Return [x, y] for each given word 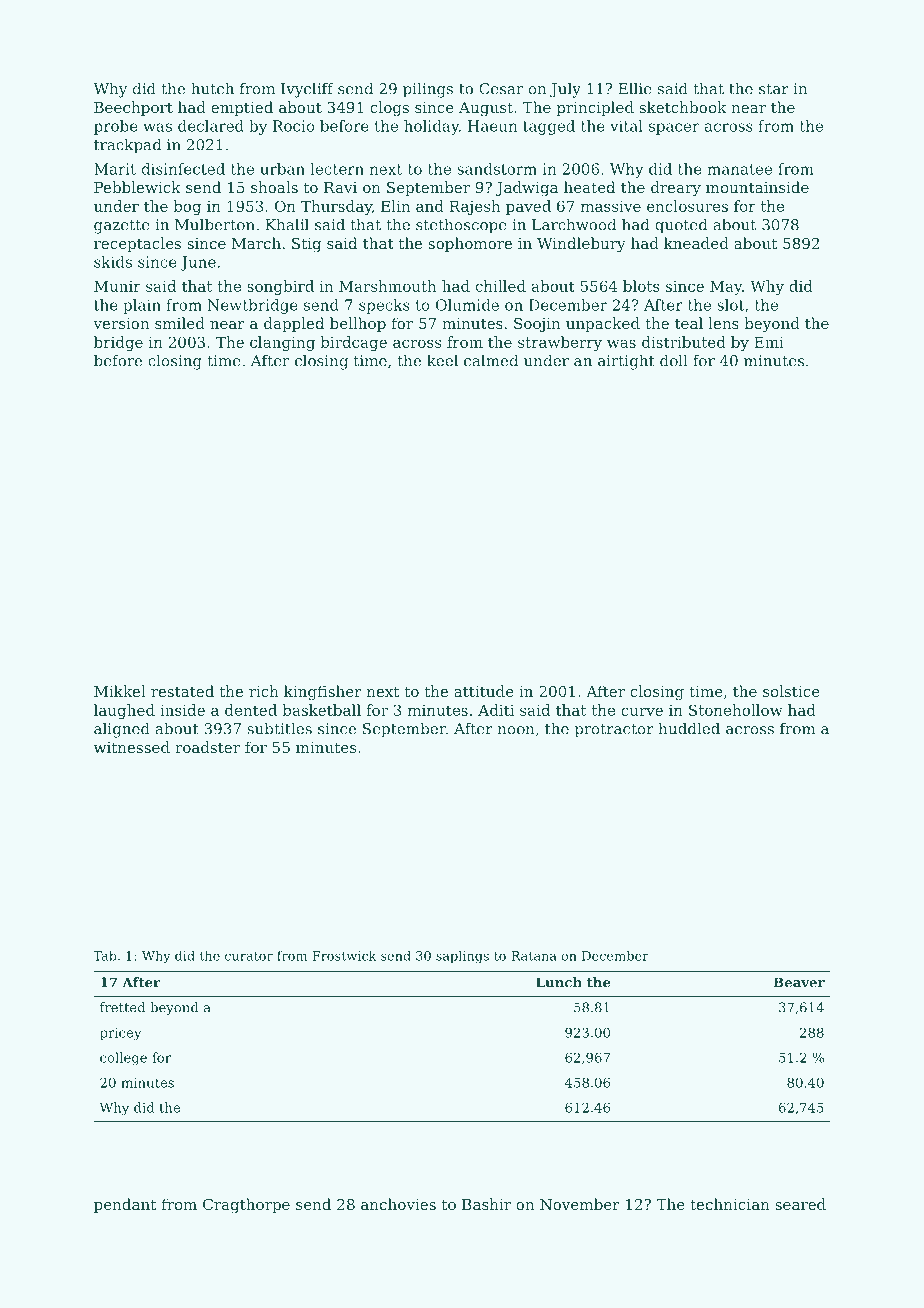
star [774, 89]
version [121, 323]
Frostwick [344, 956]
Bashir [486, 1204]
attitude [484, 691]
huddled [689, 728]
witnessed [132, 747]
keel [442, 360]
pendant [125, 1205]
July [565, 90]
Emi [769, 342]
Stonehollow [736, 710]
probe [116, 127]
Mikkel [120, 691]
